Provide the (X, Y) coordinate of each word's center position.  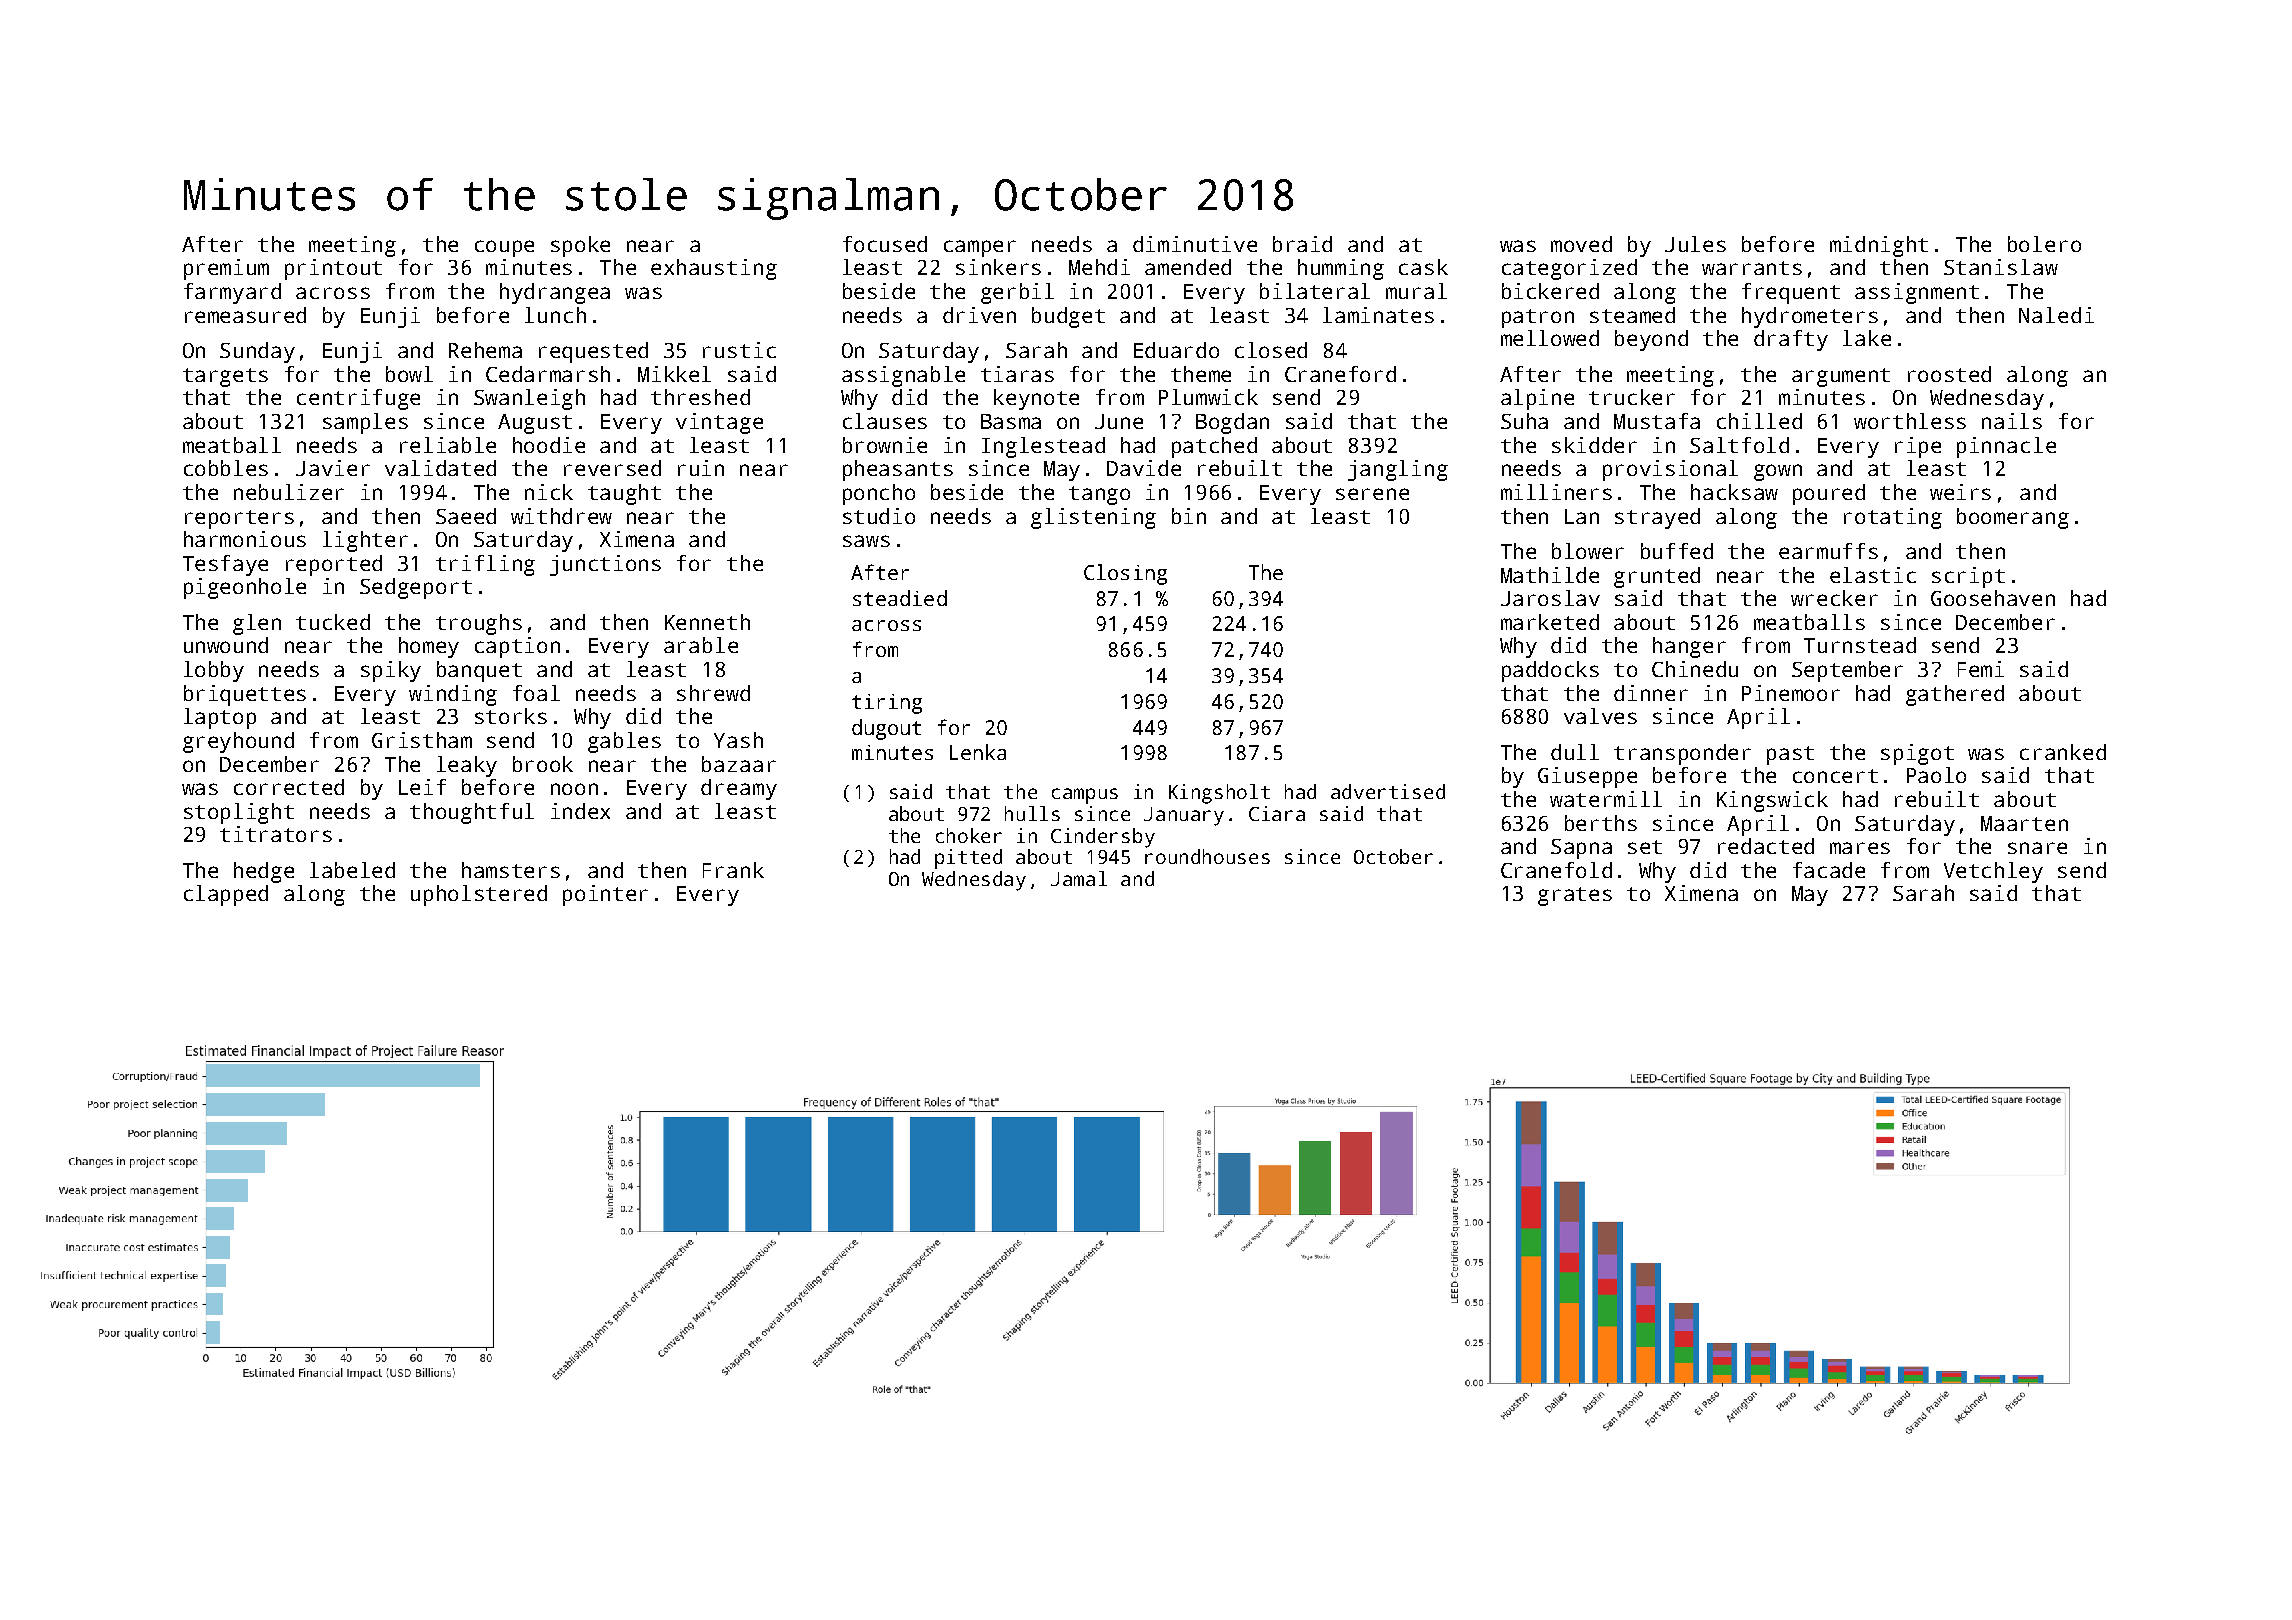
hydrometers (1810, 317)
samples (365, 423)
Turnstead (1860, 645)
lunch (555, 315)
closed (1271, 350)
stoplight (239, 813)
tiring (887, 704)
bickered (1550, 291)
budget (1068, 317)
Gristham (422, 740)
